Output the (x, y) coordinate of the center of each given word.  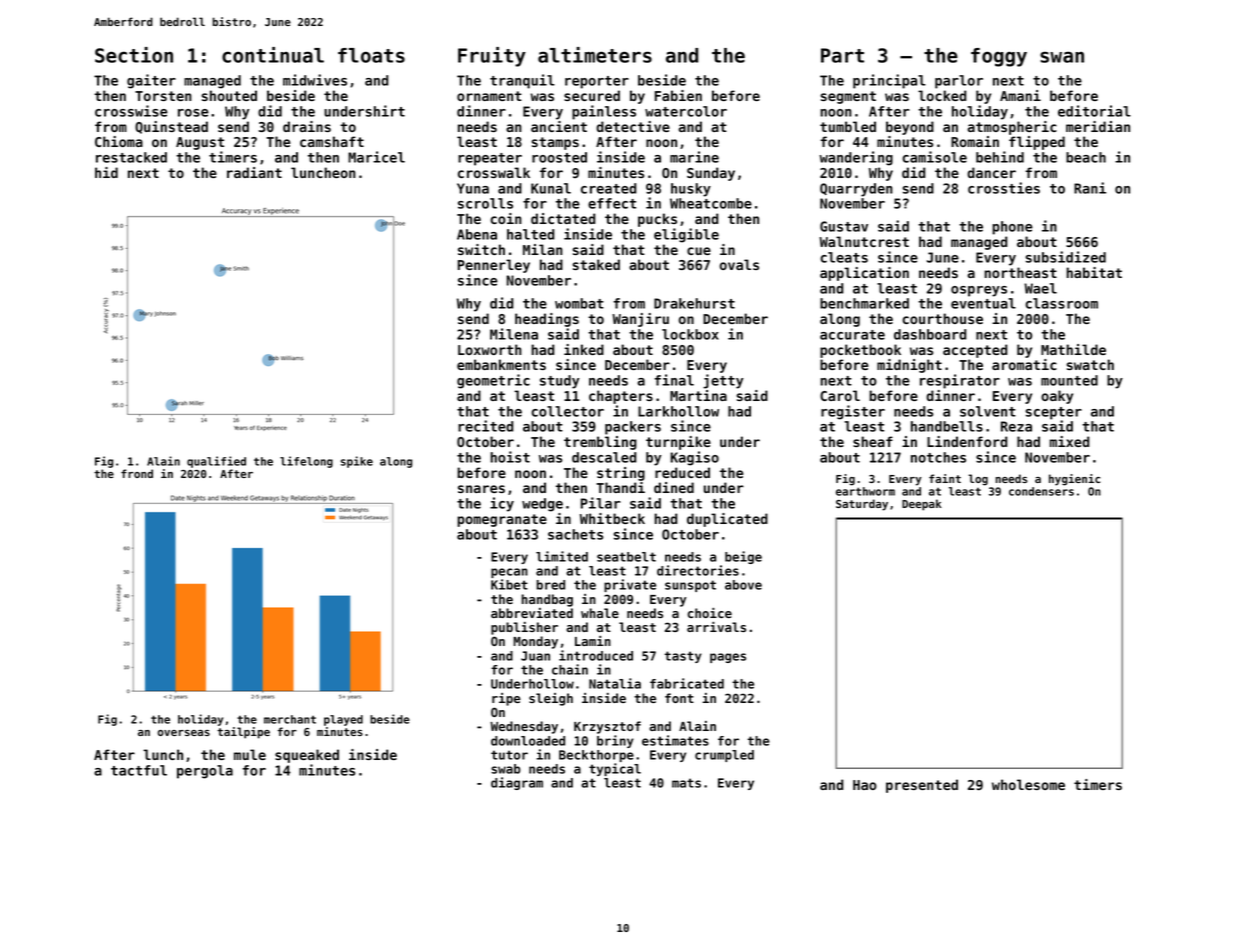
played (343, 720)
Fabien (678, 95)
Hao (865, 785)
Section (134, 55)
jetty (723, 381)
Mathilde (1073, 349)
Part (842, 55)
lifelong (306, 462)
